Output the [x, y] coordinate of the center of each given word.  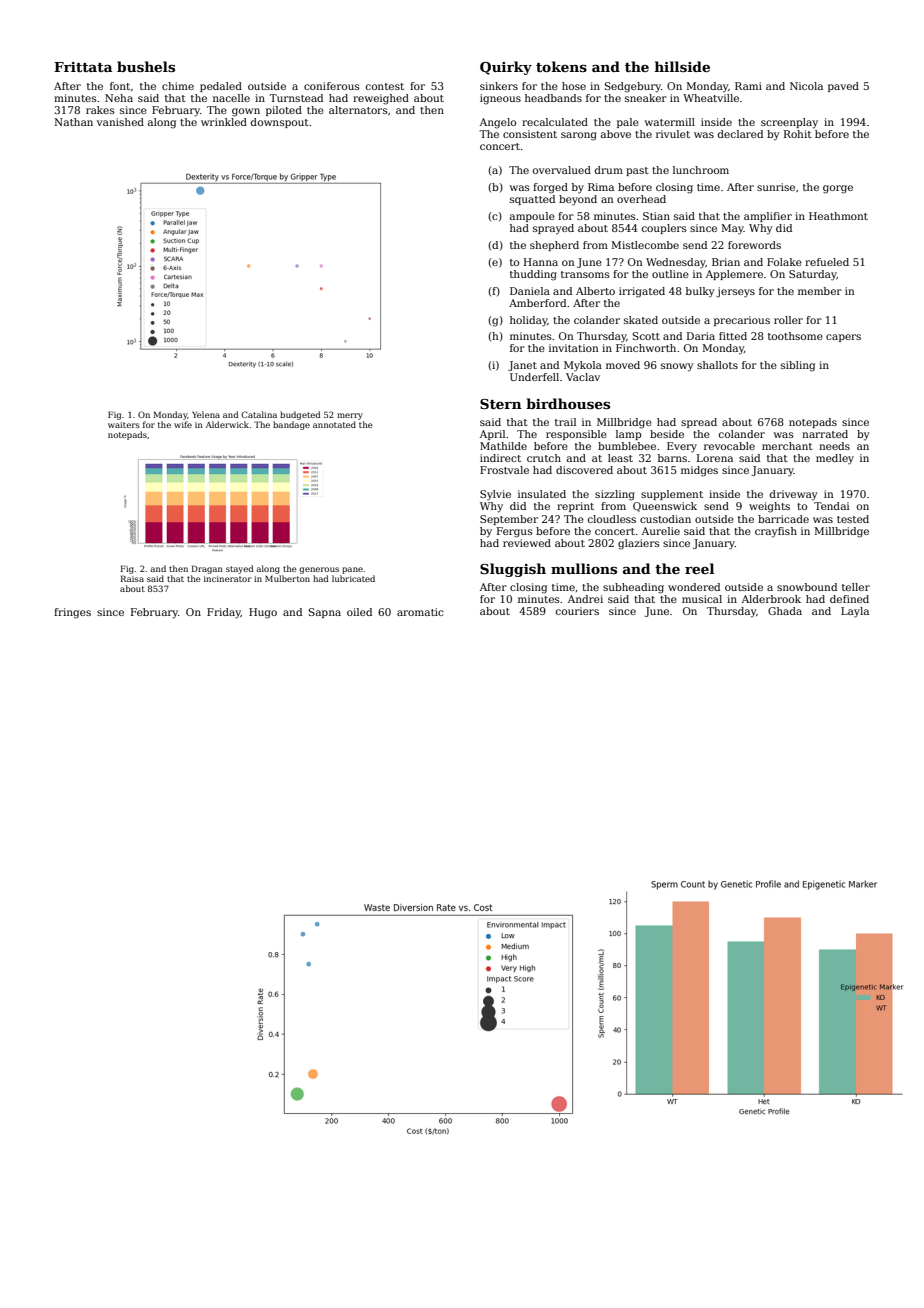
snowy [677, 367]
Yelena [206, 414]
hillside [682, 66]
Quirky [506, 68]
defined [849, 599]
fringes [72, 613]
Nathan [73, 122]
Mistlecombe [645, 245]
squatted [532, 200]
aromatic [420, 612]
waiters [124, 425]
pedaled [221, 87]
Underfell [534, 377]
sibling [798, 366]
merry [350, 416]
